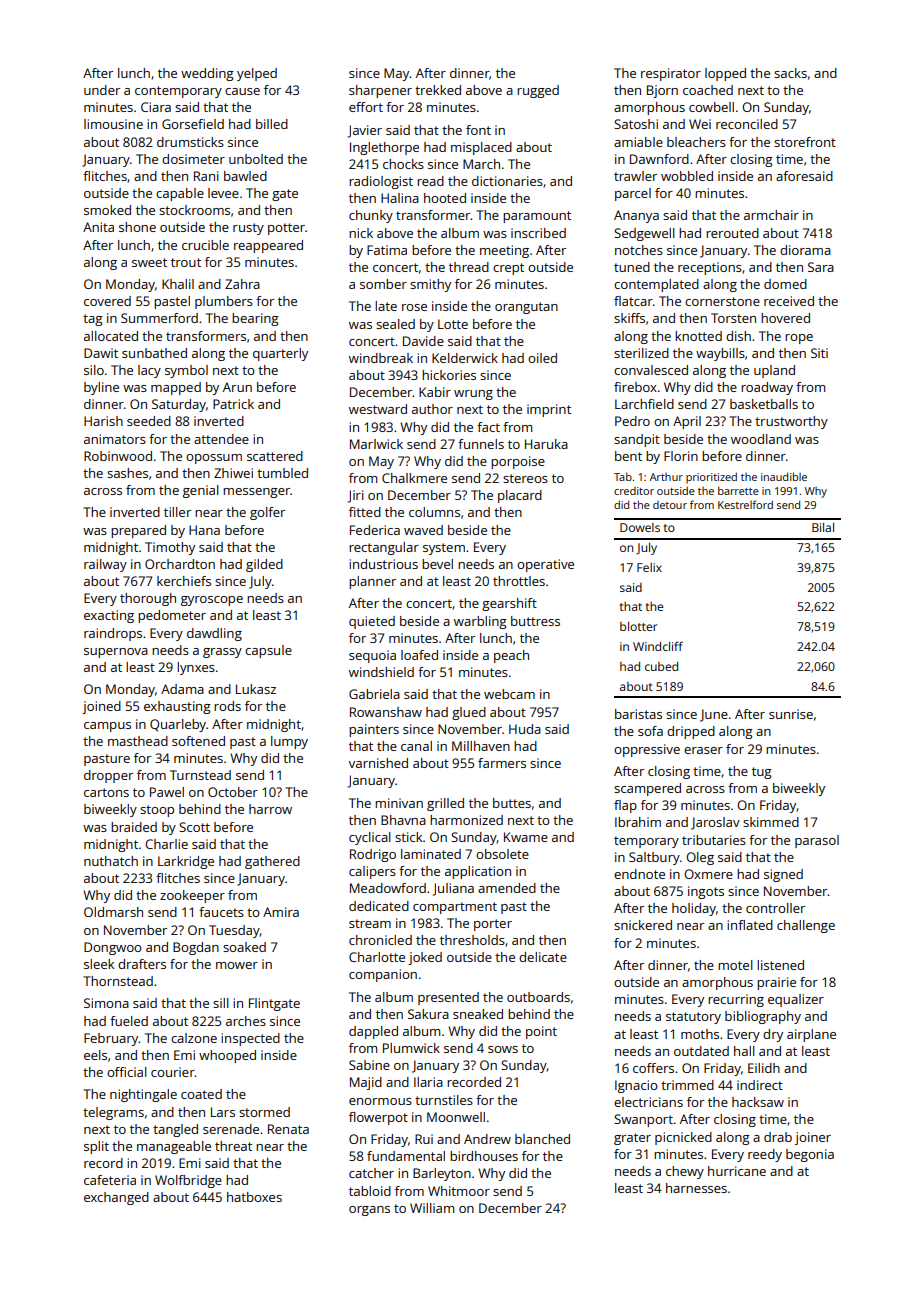 This screenshot has width=924, height=1308. I want to click on eraser, so click(703, 750).
